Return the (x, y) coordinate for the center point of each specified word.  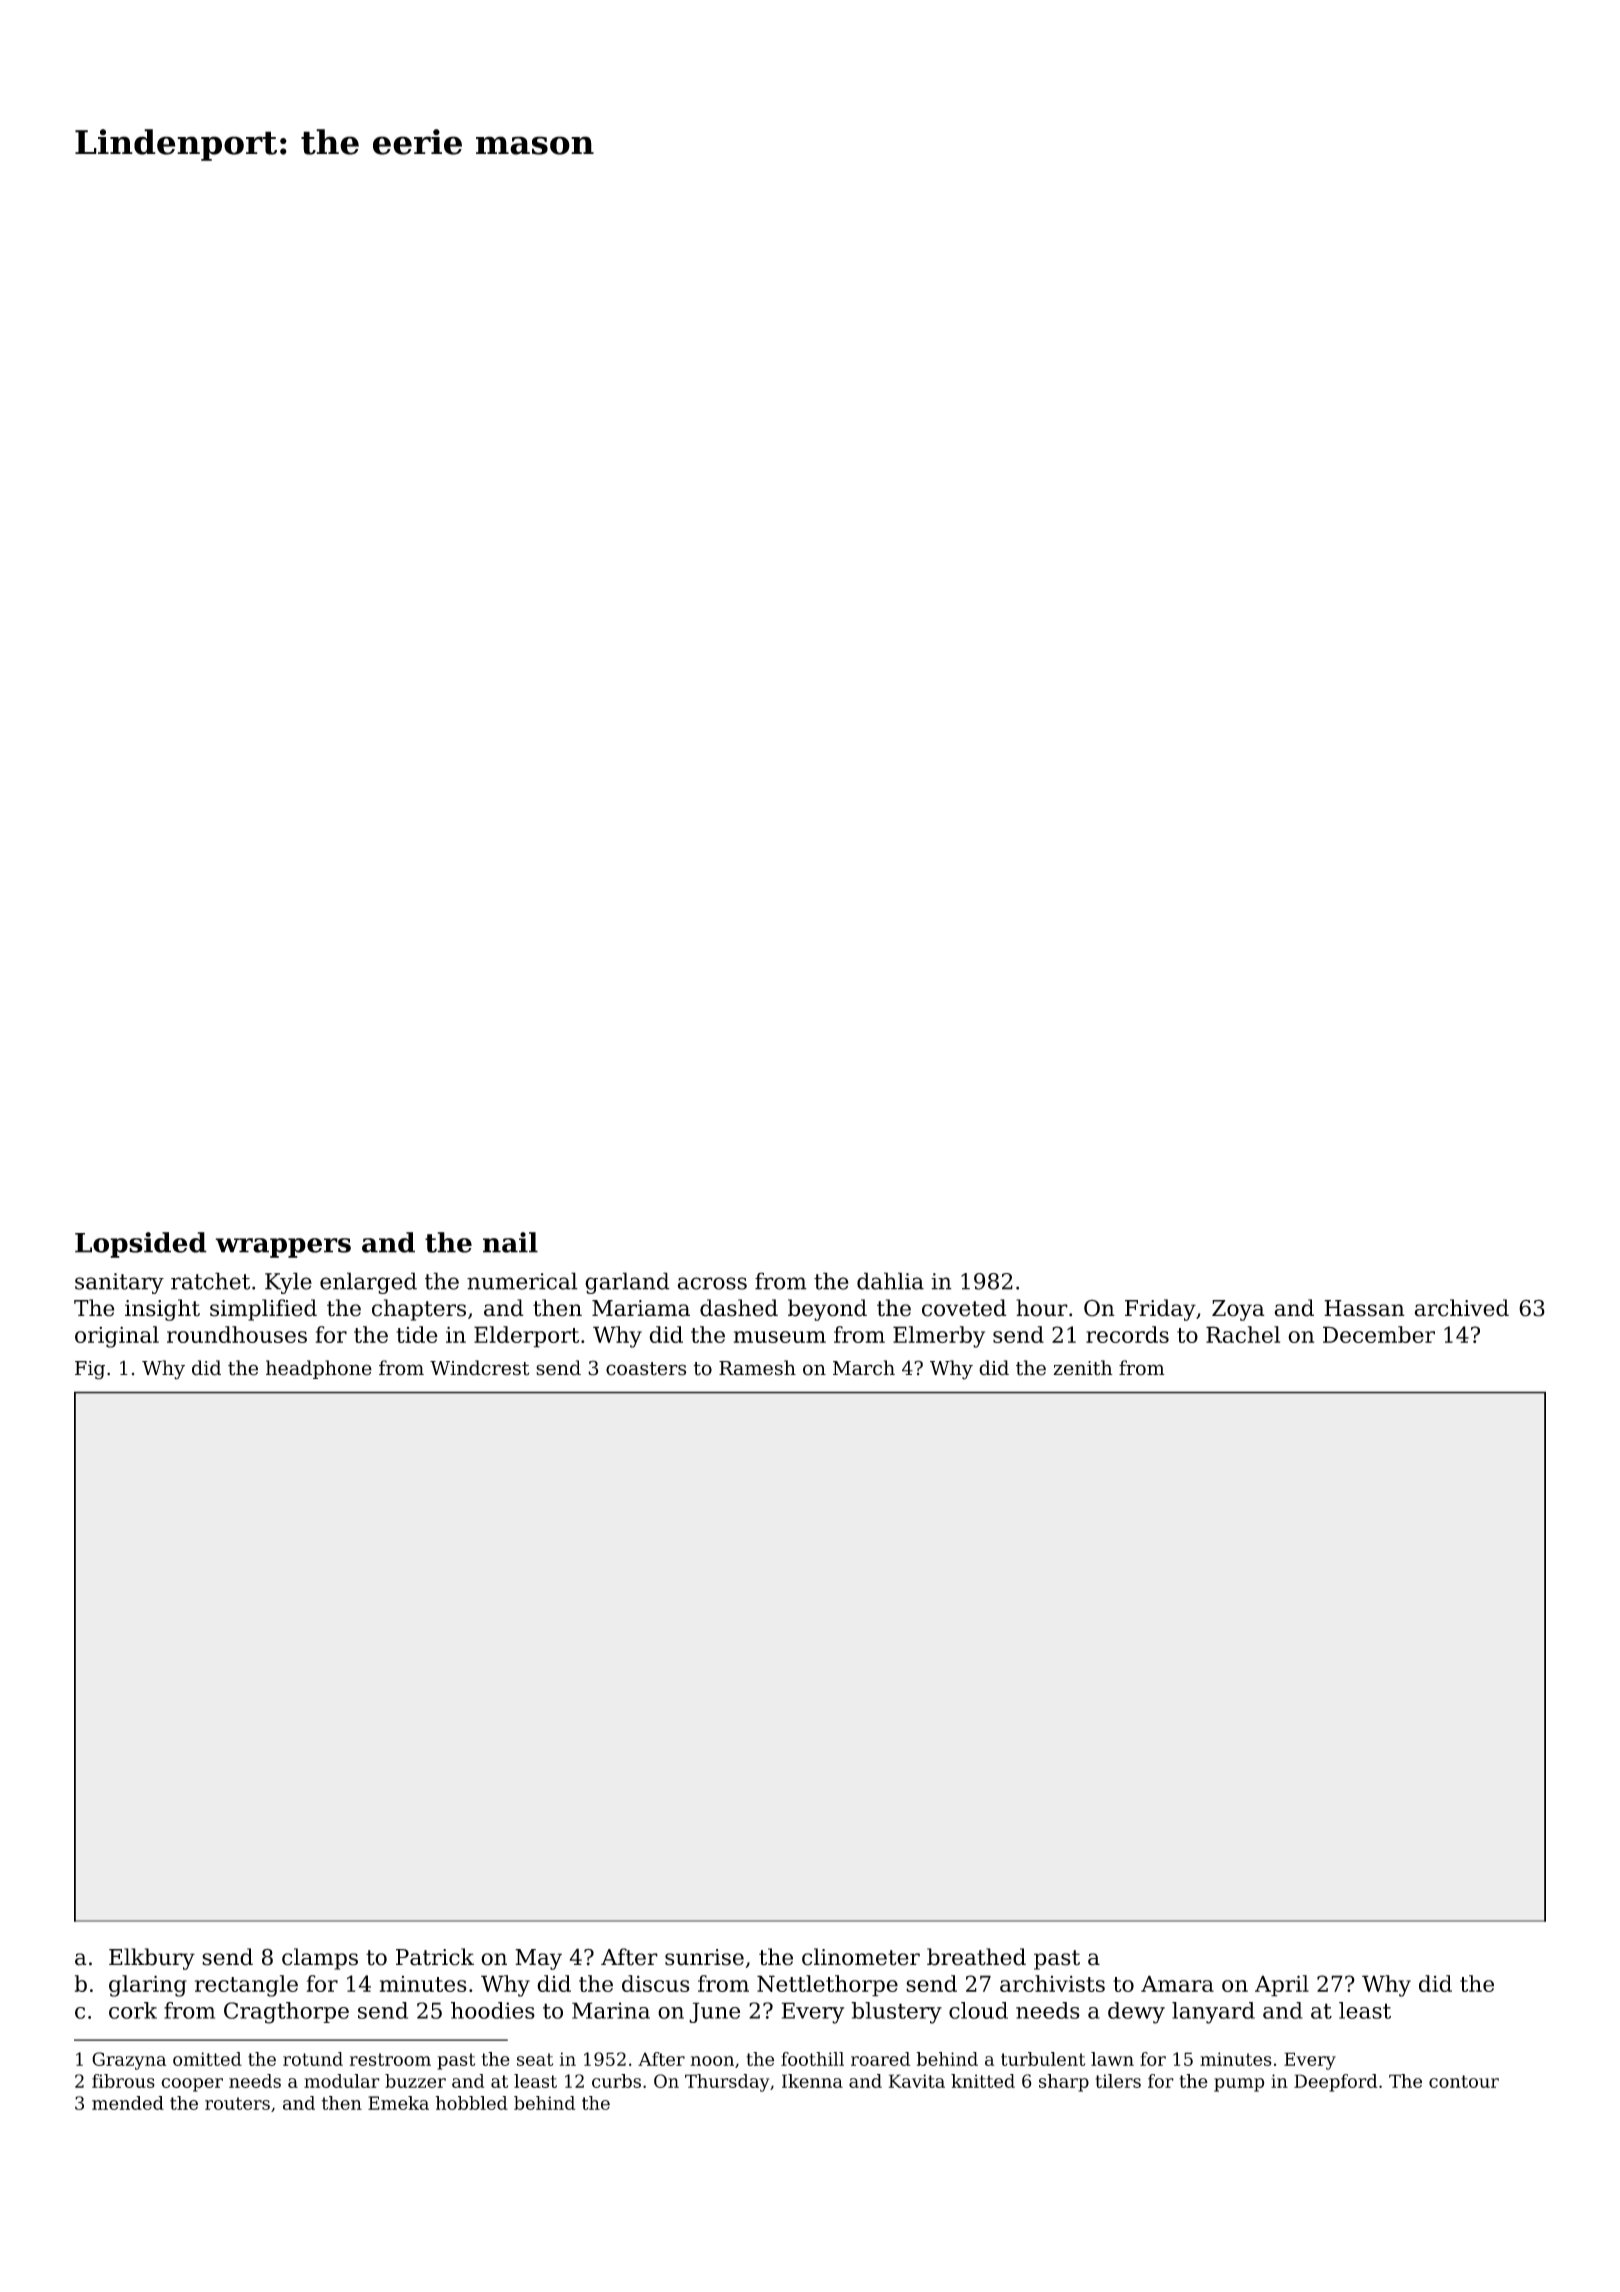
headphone (319, 1369)
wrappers (283, 1248)
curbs (616, 2081)
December (1379, 1334)
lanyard (1213, 2013)
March (864, 1368)
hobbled (471, 2103)
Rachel (1243, 1334)
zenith (1083, 1368)
